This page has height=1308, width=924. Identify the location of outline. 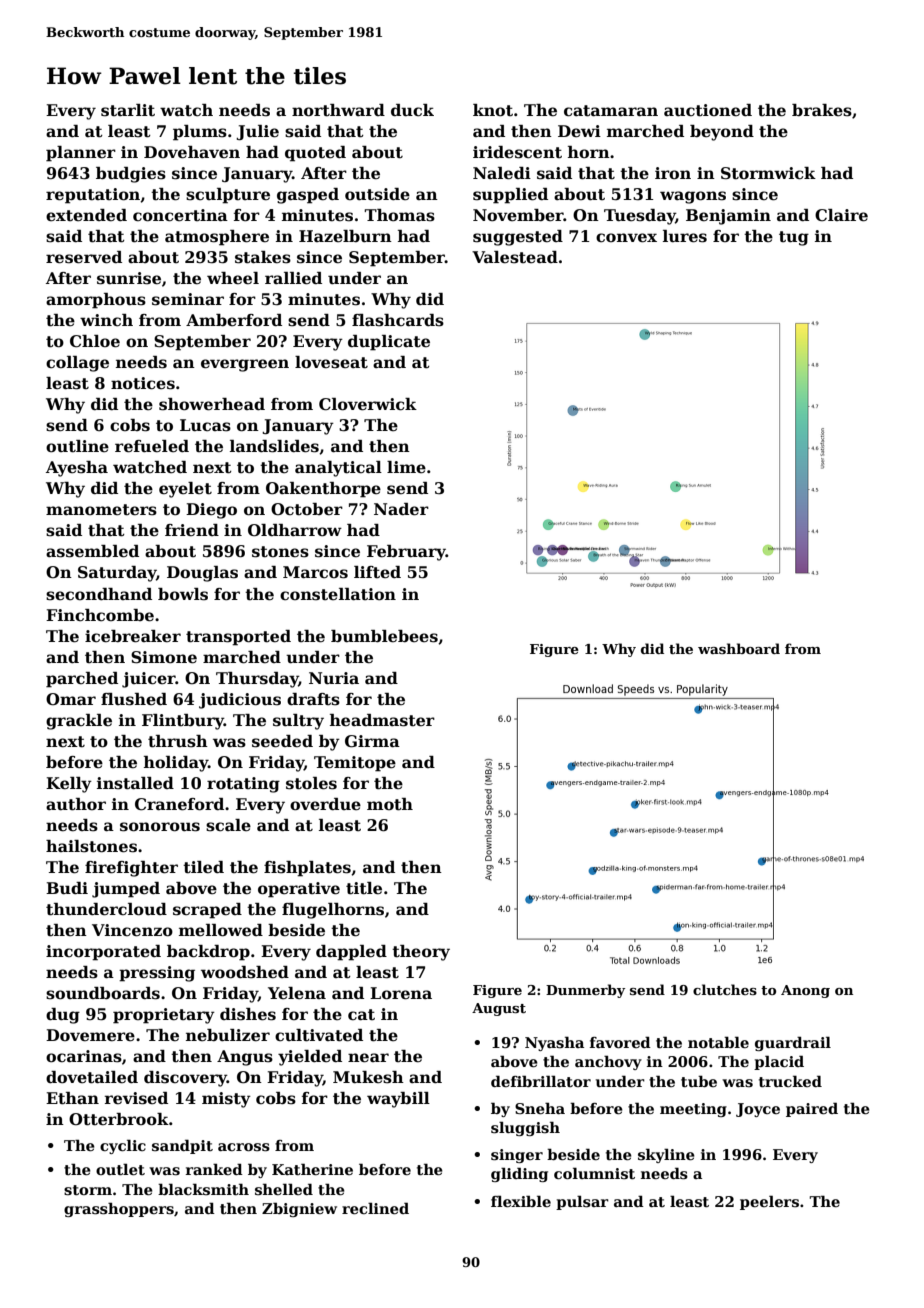
(77, 446).
